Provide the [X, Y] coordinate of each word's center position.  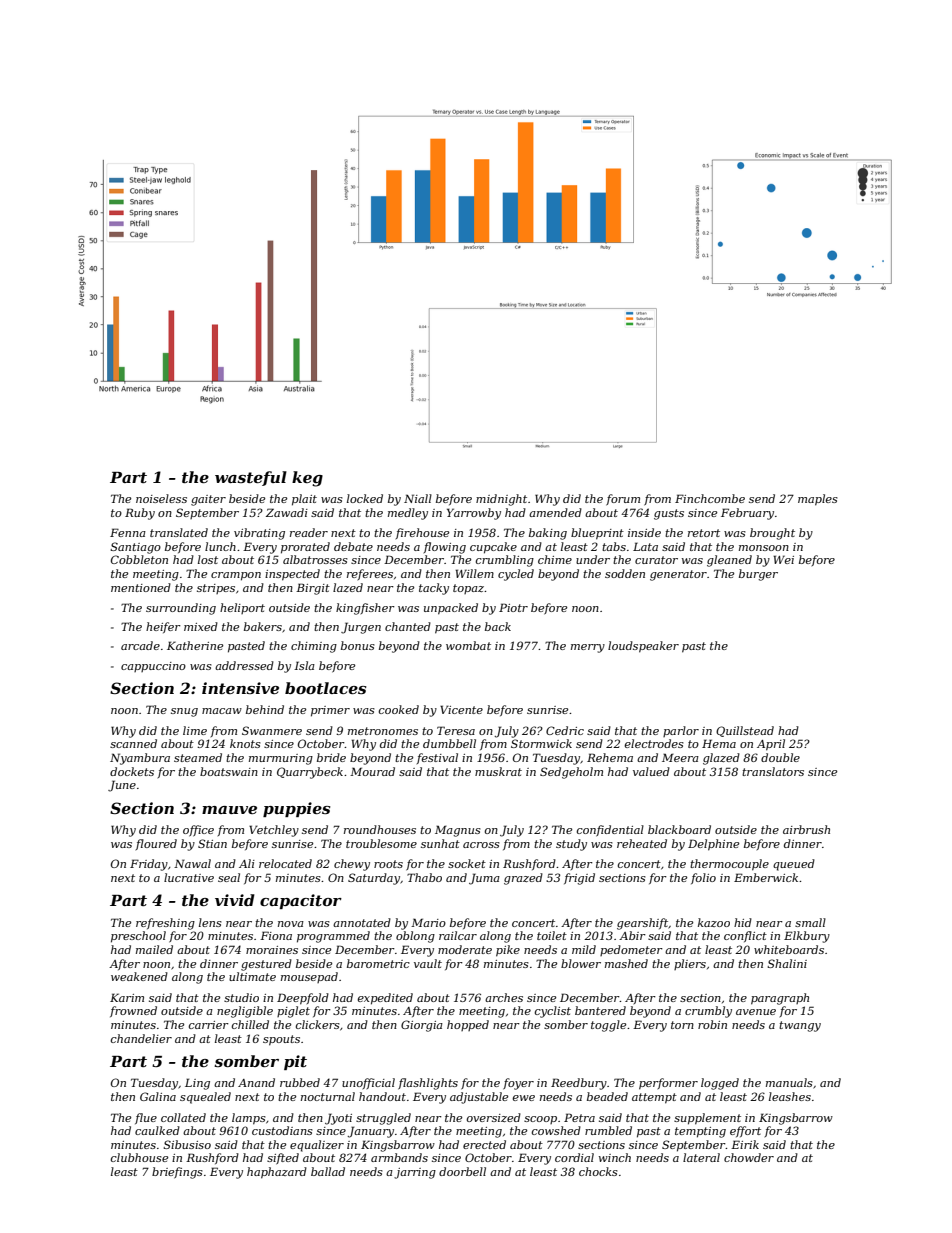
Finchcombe [710, 498]
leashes [790, 1096]
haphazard [277, 1173]
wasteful [251, 478]
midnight [501, 500]
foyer [518, 1084]
